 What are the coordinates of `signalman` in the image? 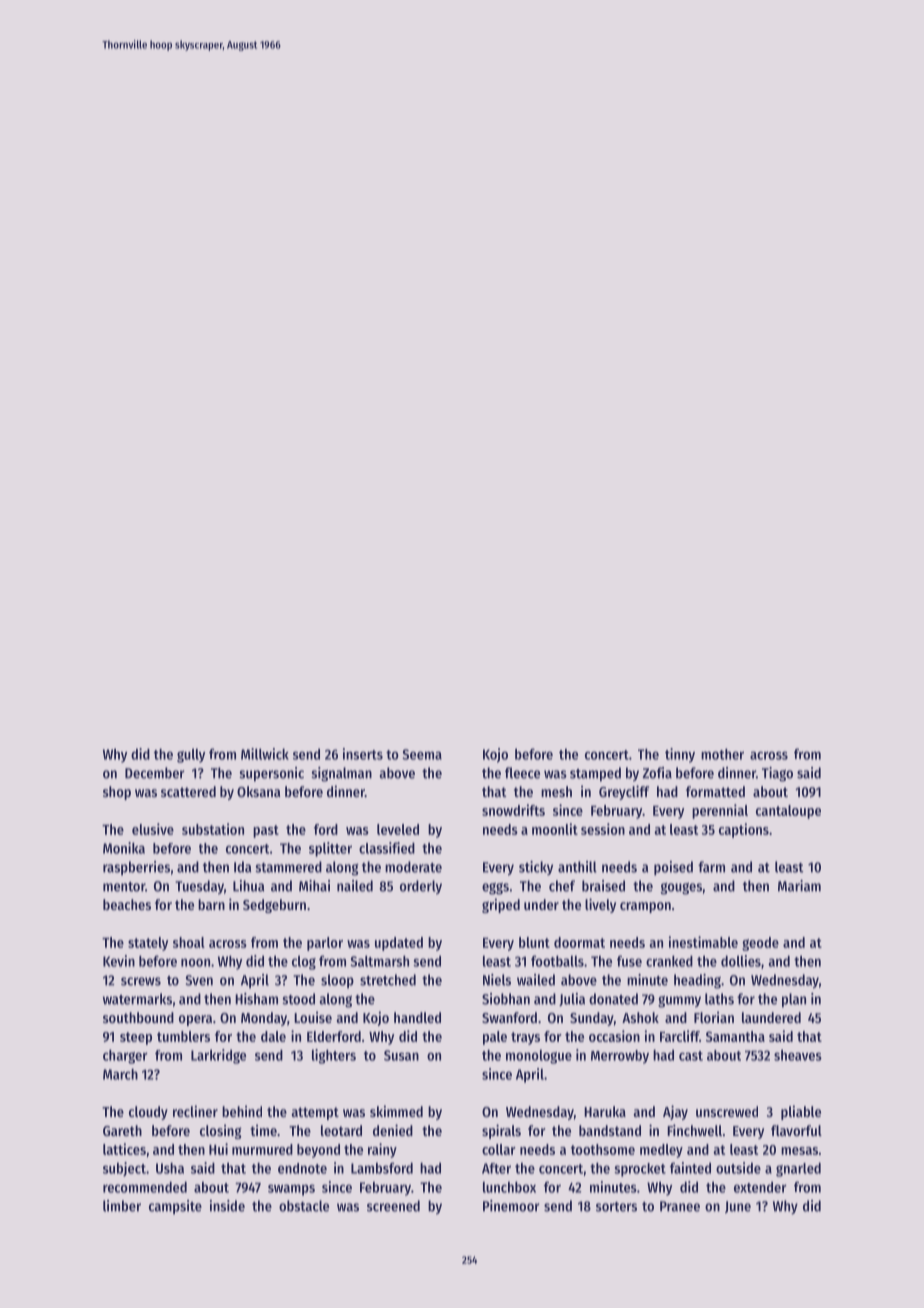 It's located at (341, 774).
